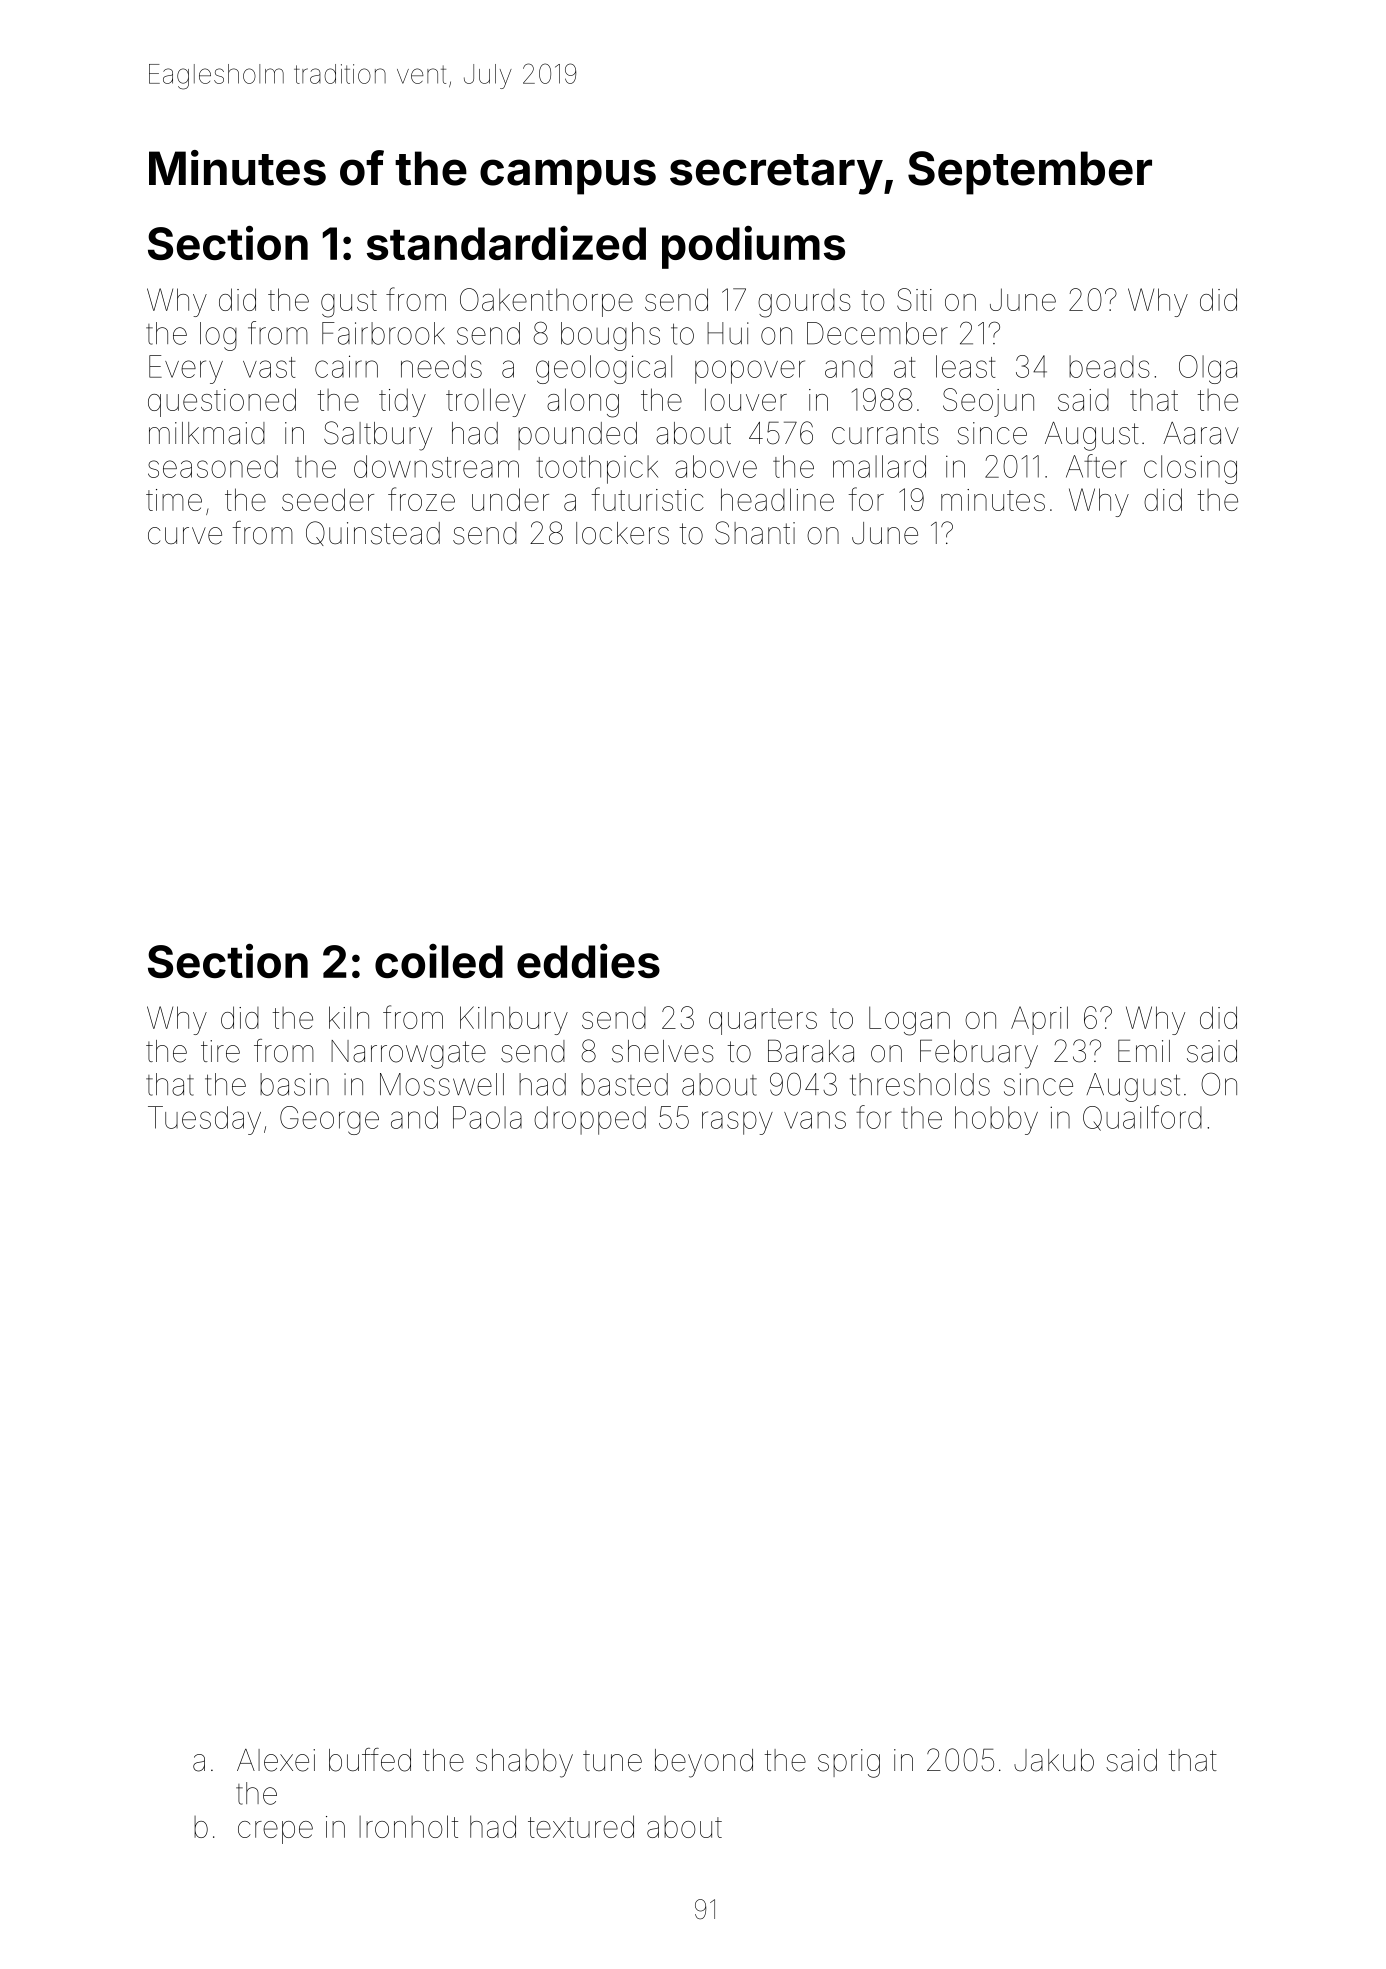  What do you see at coordinates (276, 1760) in the screenshot?
I see `Alexei` at bounding box center [276, 1760].
